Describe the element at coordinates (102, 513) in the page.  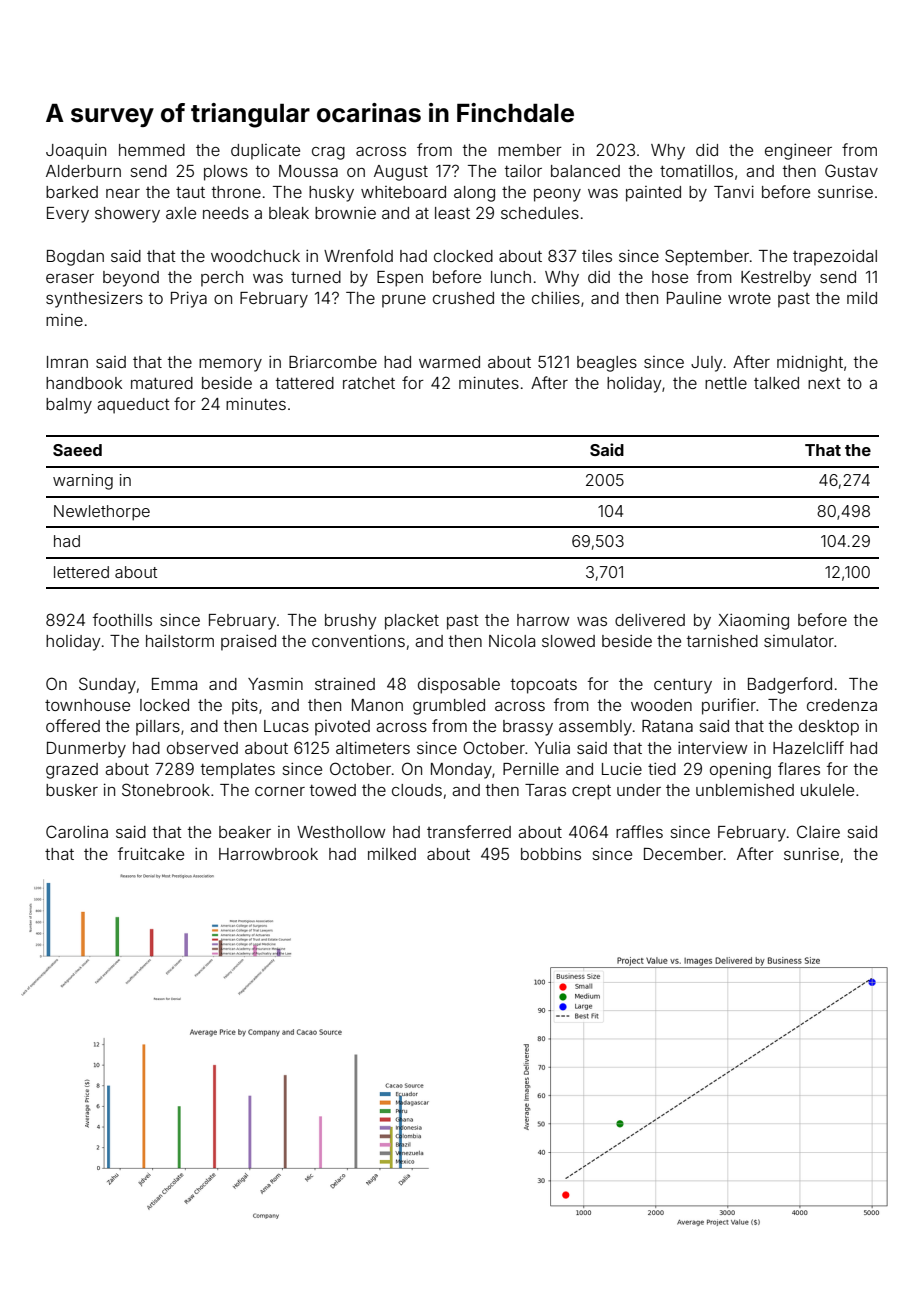
I see `Newlethorpe` at that location.
